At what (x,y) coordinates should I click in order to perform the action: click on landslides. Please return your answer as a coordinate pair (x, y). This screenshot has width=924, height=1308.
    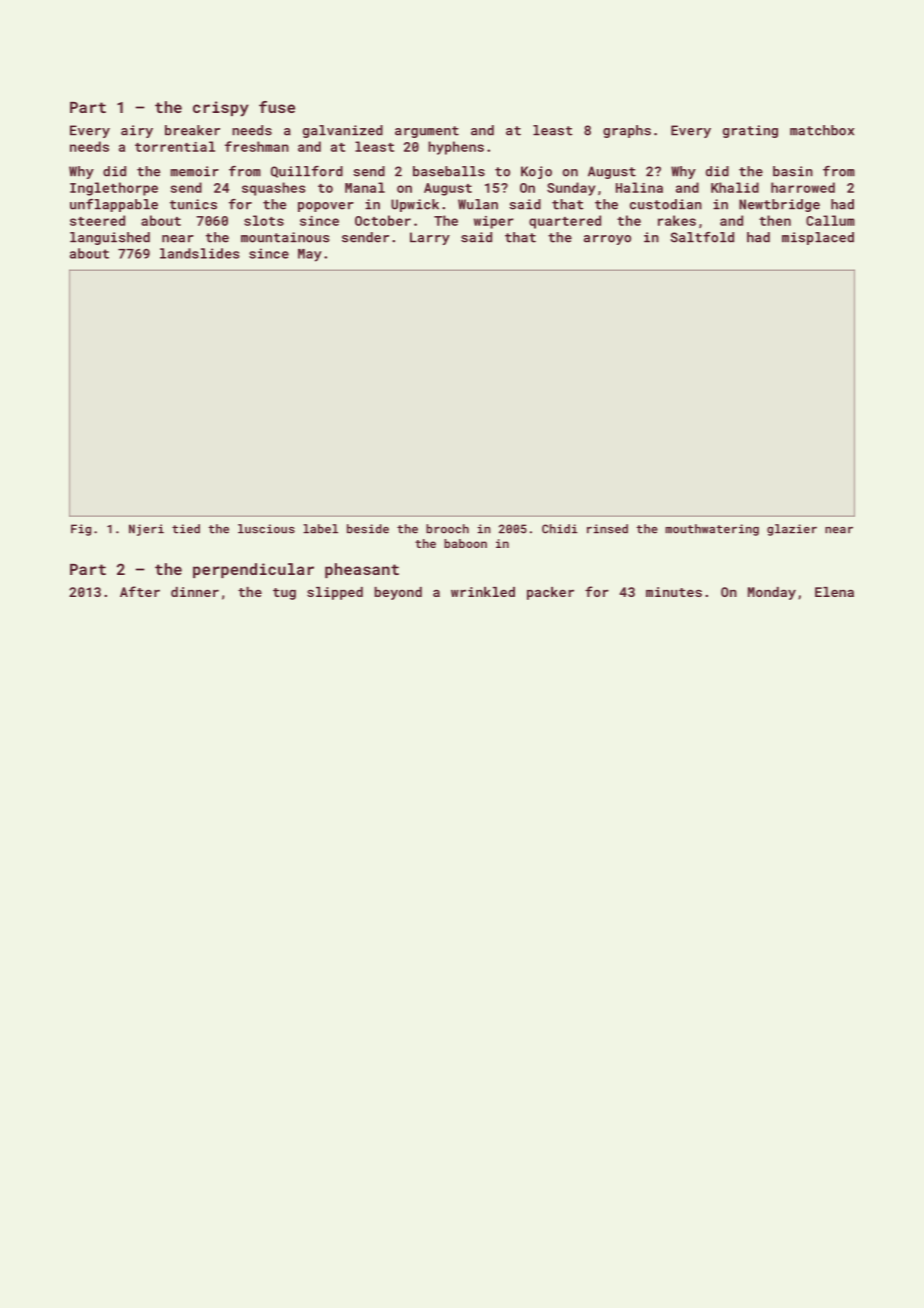
    Looking at the image, I should click on (200, 253).
